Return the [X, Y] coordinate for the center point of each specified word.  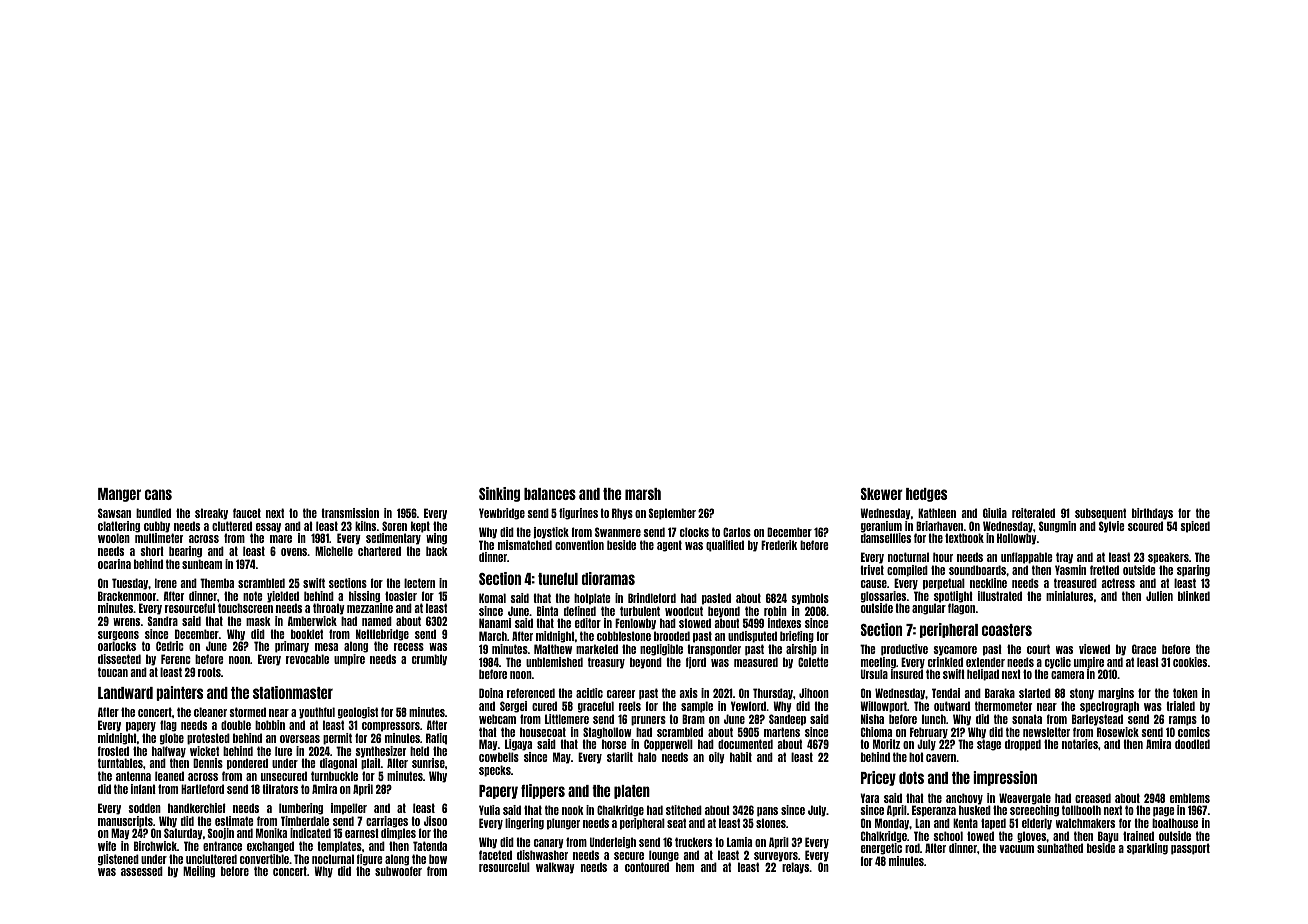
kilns [365, 526]
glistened [118, 860]
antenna [133, 776]
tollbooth [1081, 810]
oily [717, 758]
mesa [326, 647]
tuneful [558, 579]
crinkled [945, 662]
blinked [1194, 596]
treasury [606, 663]
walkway [555, 868]
